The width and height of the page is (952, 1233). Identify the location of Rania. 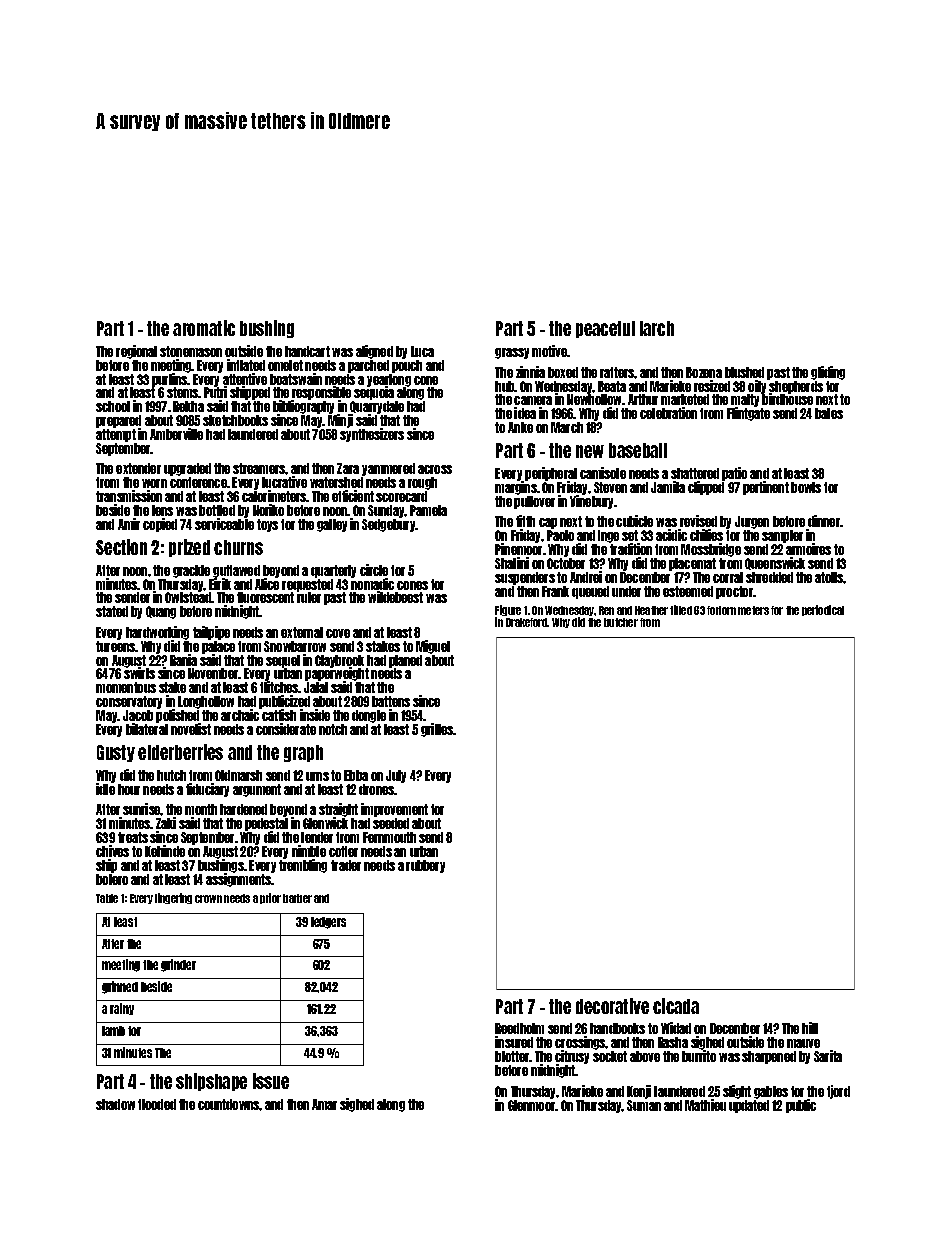
(183, 660).
